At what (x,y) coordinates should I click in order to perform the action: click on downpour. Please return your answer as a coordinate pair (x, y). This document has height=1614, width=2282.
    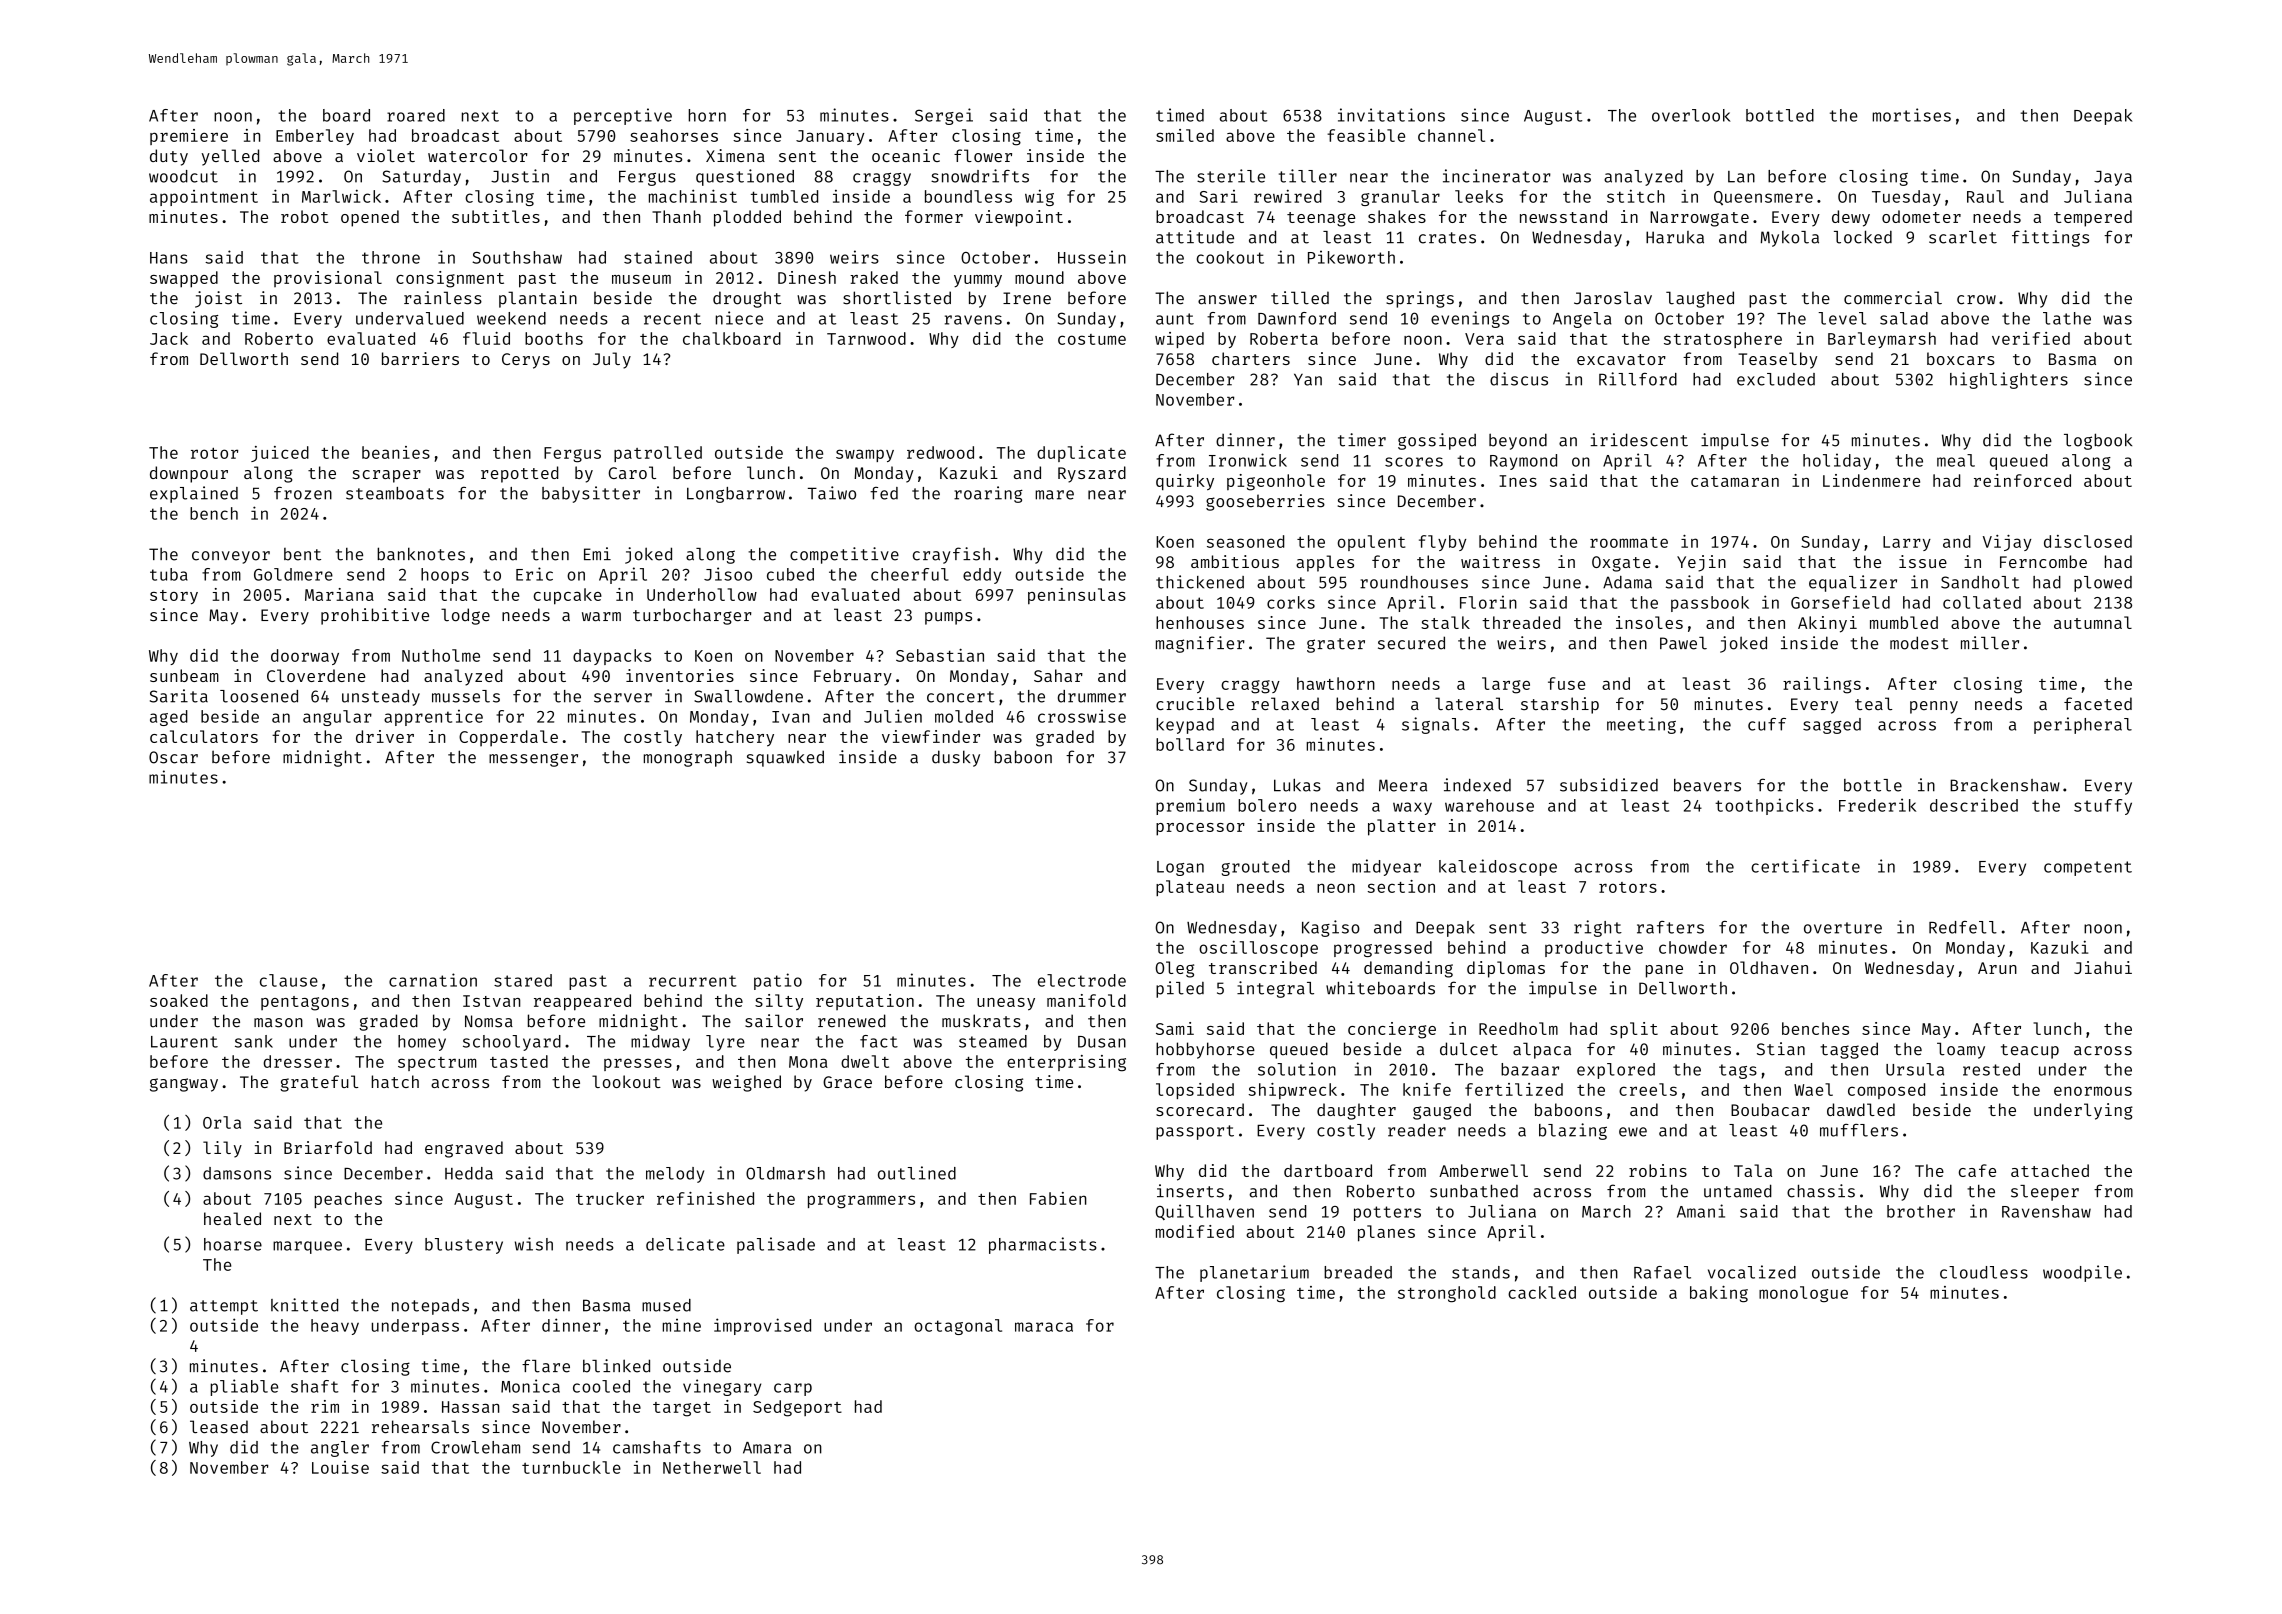
    Looking at the image, I should click on (189, 474).
